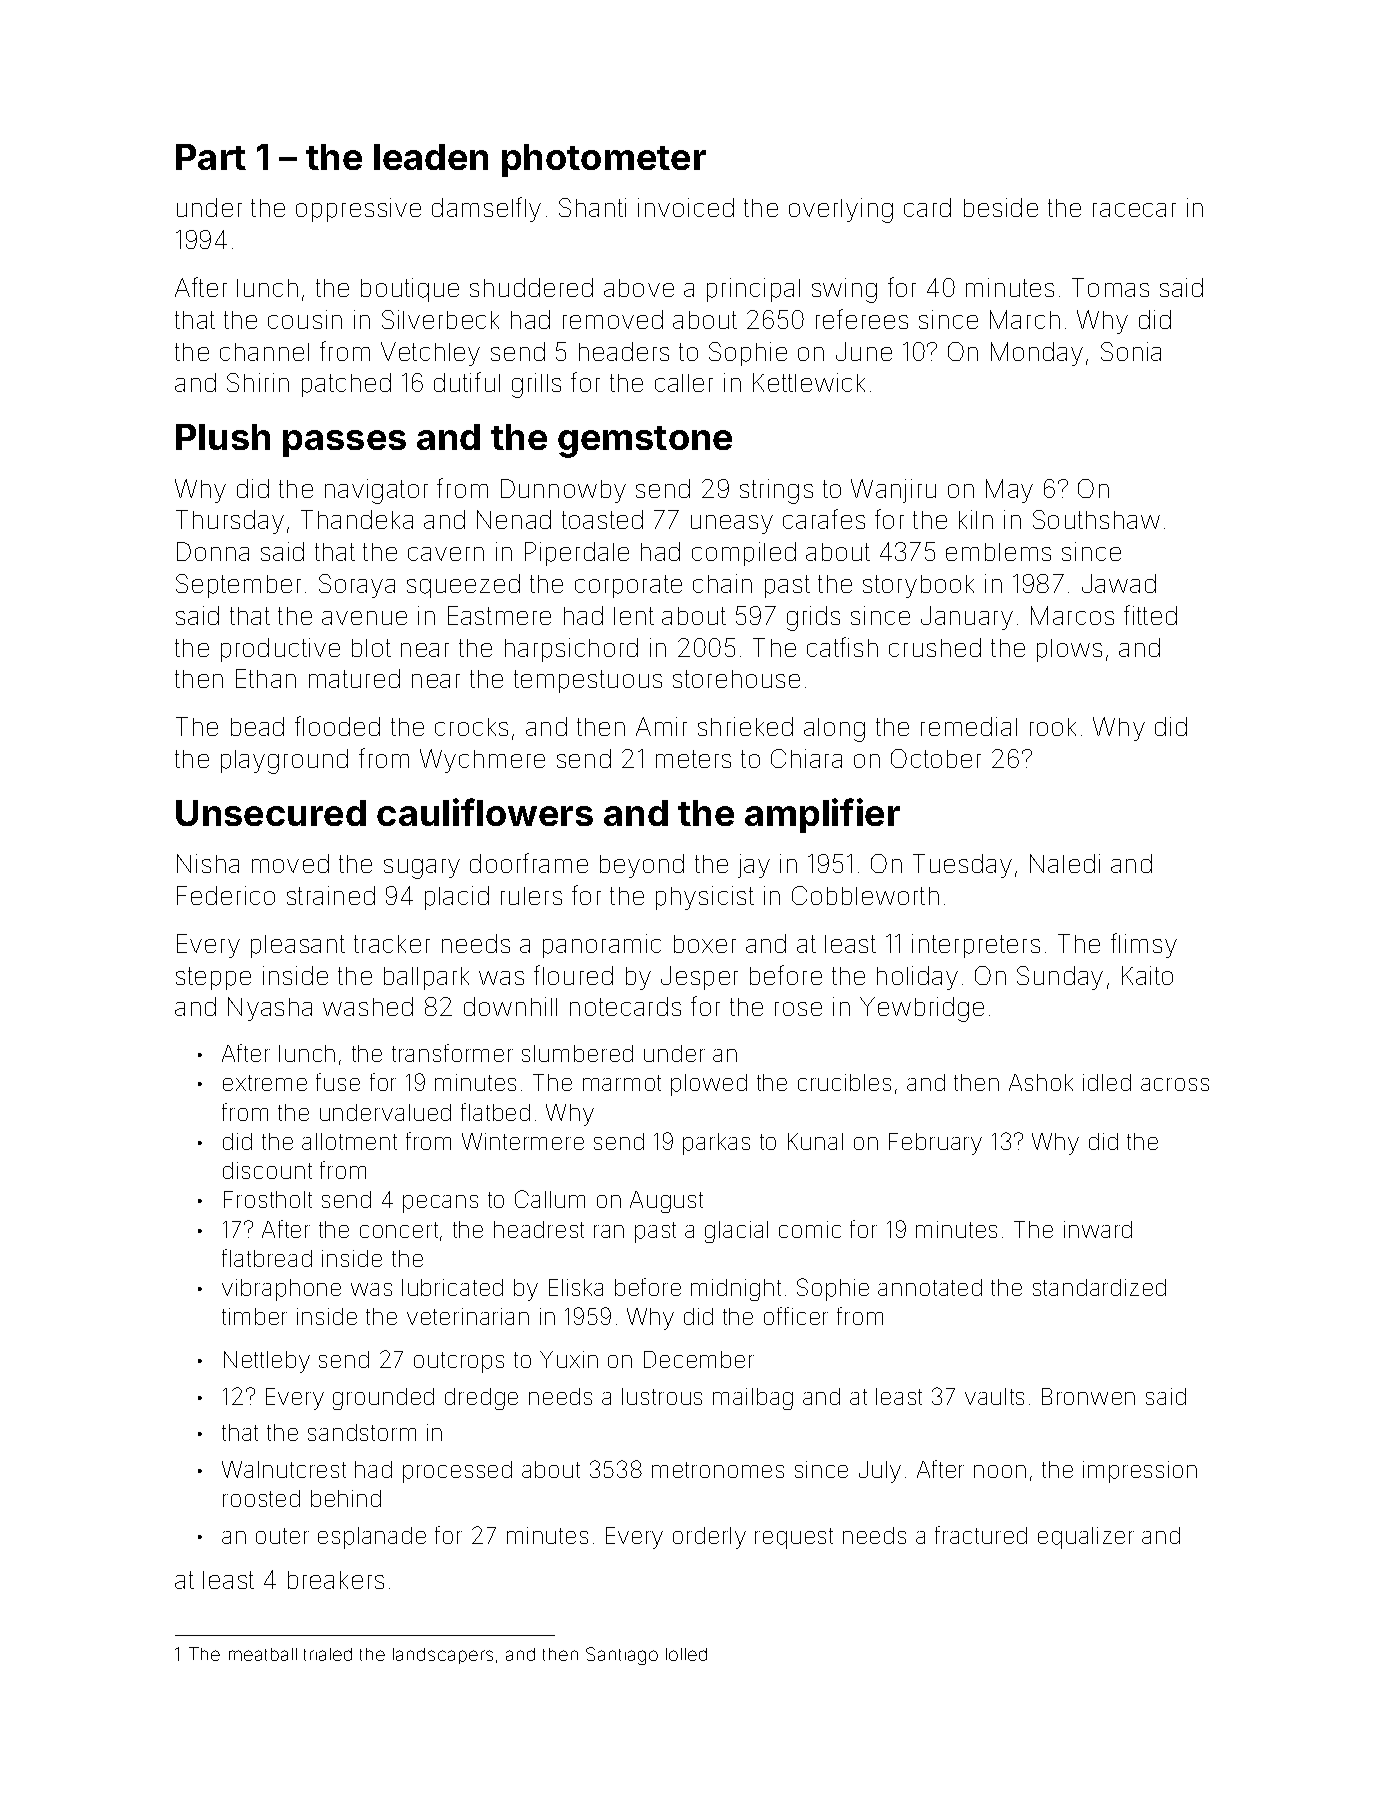 Image resolution: width=1387 pixels, height=1795 pixels. Describe the element at coordinates (842, 647) in the document. I see `catfish` at that location.
